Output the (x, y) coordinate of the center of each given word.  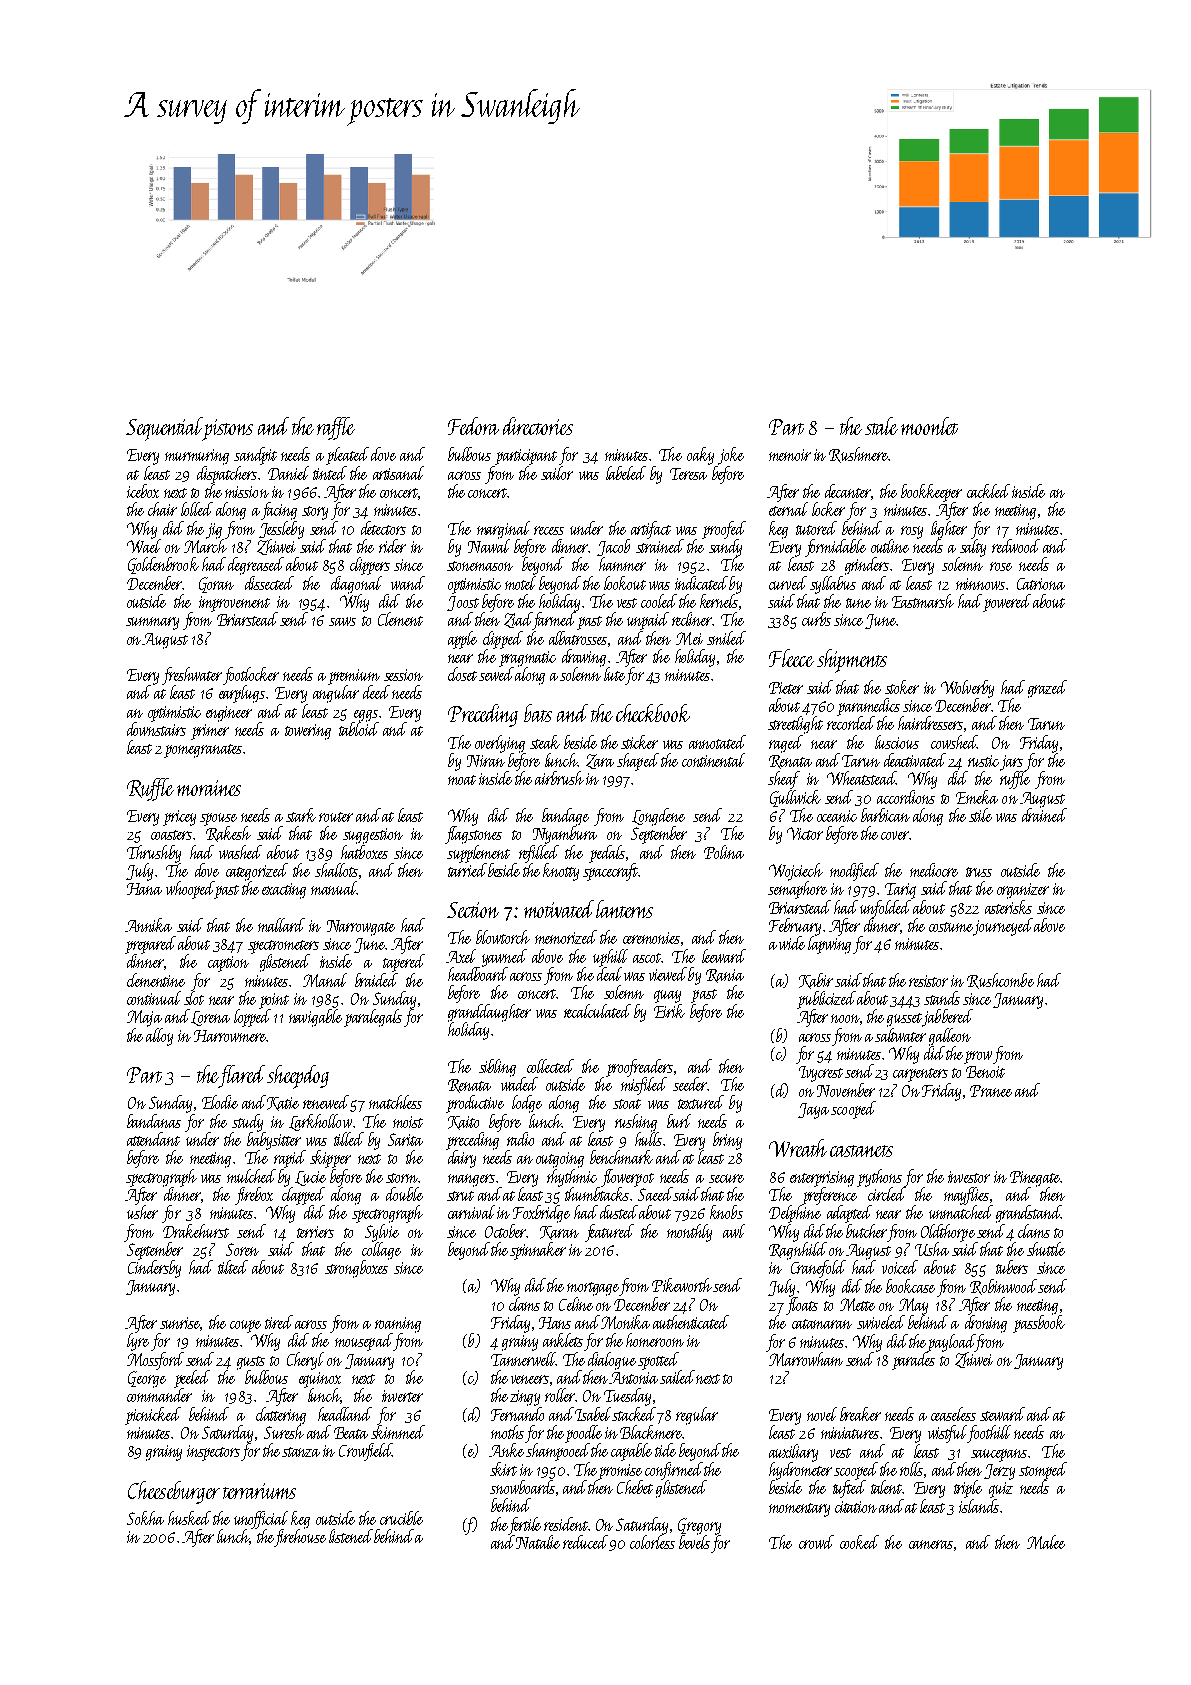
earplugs (242, 694)
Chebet (635, 1487)
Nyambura (565, 835)
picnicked (153, 1416)
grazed (1047, 689)
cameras (931, 1544)
